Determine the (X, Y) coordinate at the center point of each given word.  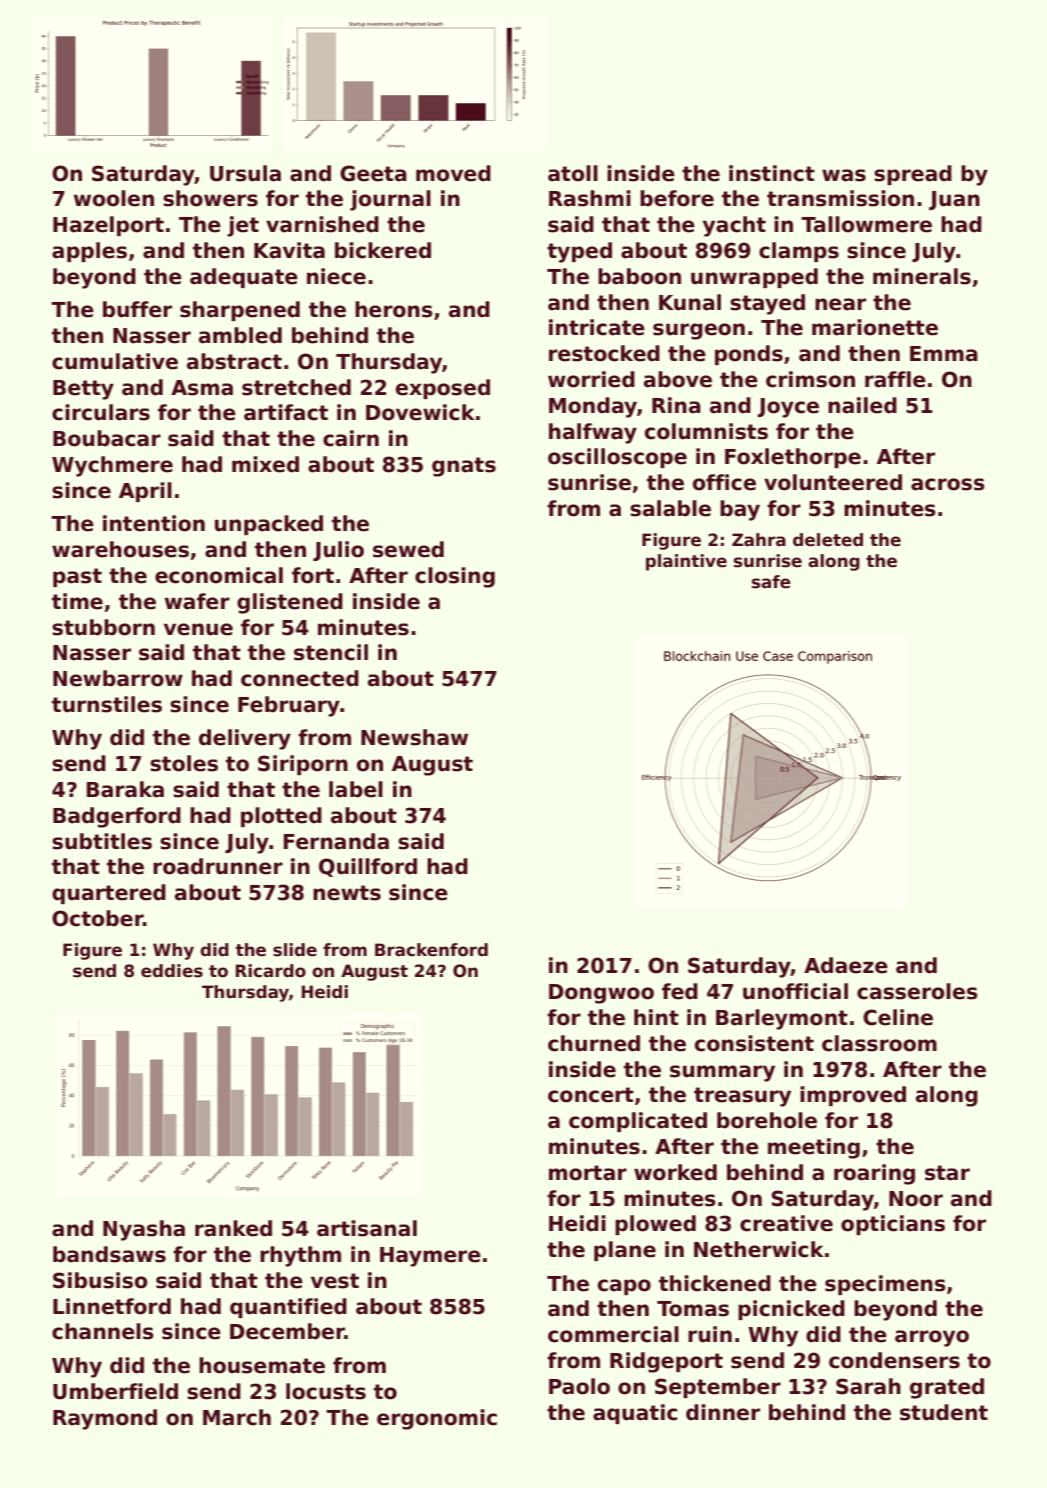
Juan (954, 200)
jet (243, 226)
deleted (828, 540)
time (77, 601)
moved (453, 173)
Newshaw (414, 737)
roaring (874, 1174)
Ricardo (271, 971)
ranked (233, 1228)
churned (594, 1043)
